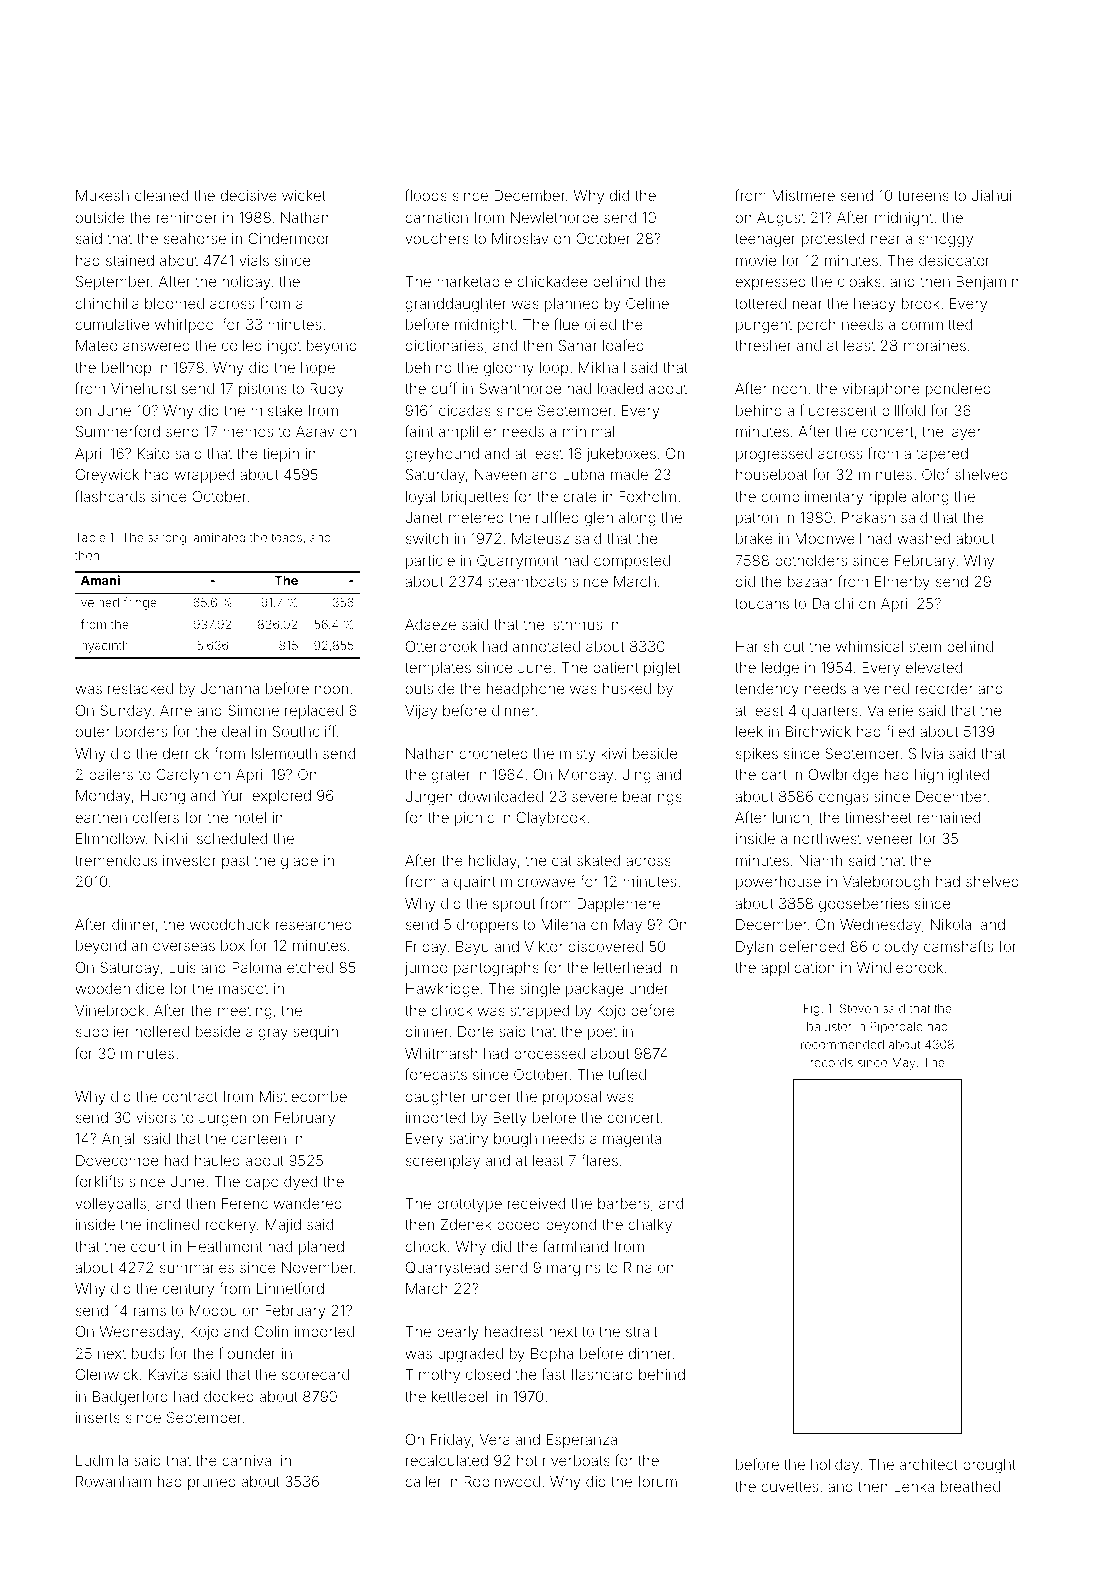  Describe the element at coordinates (652, 798) in the document. I see `bearings` at that location.
